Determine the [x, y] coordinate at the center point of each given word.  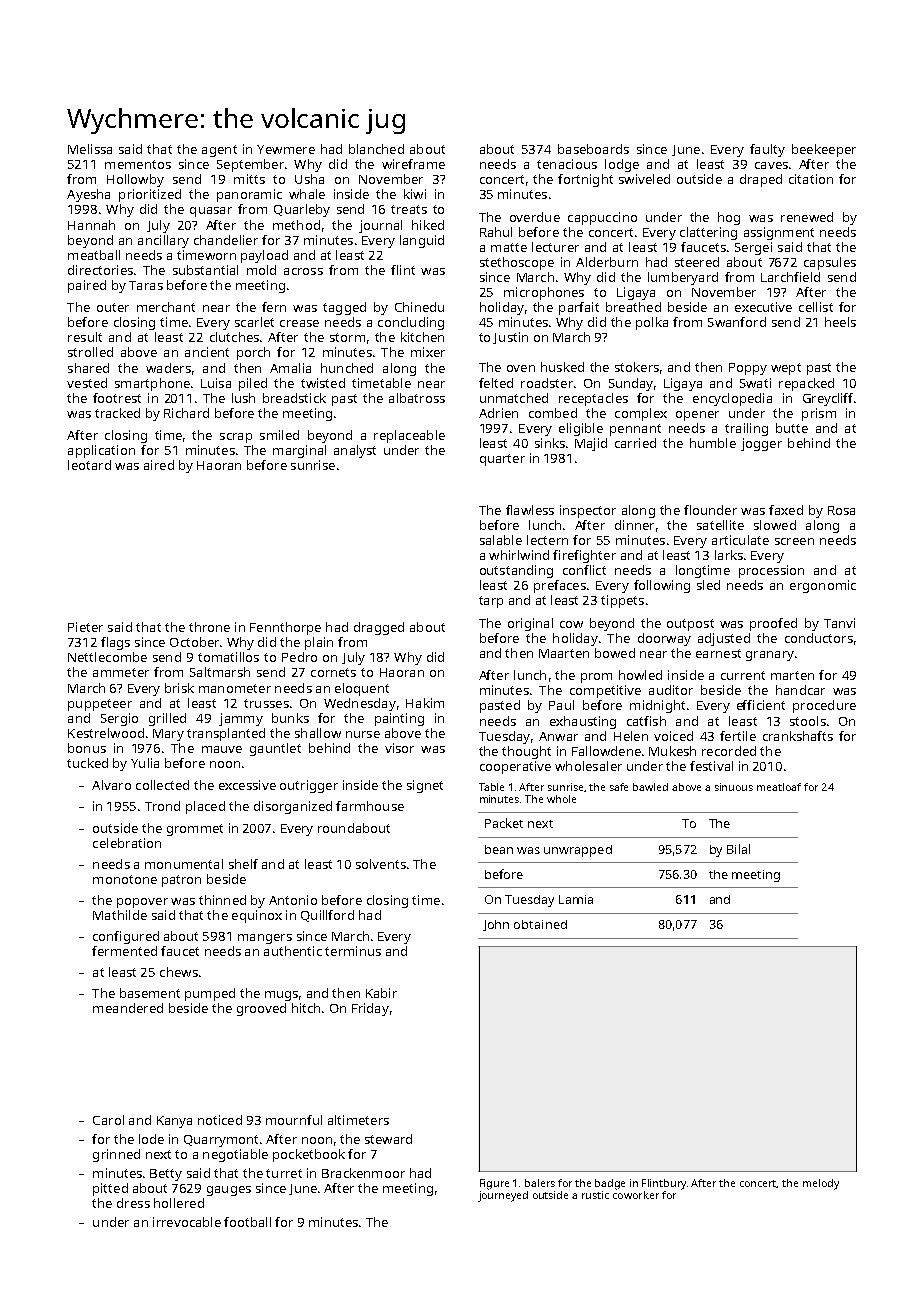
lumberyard [683, 278]
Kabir [381, 993]
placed [205, 807]
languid [422, 241]
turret [284, 1173]
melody [821, 1184]
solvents [381, 864]
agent [219, 151]
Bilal [738, 849]
